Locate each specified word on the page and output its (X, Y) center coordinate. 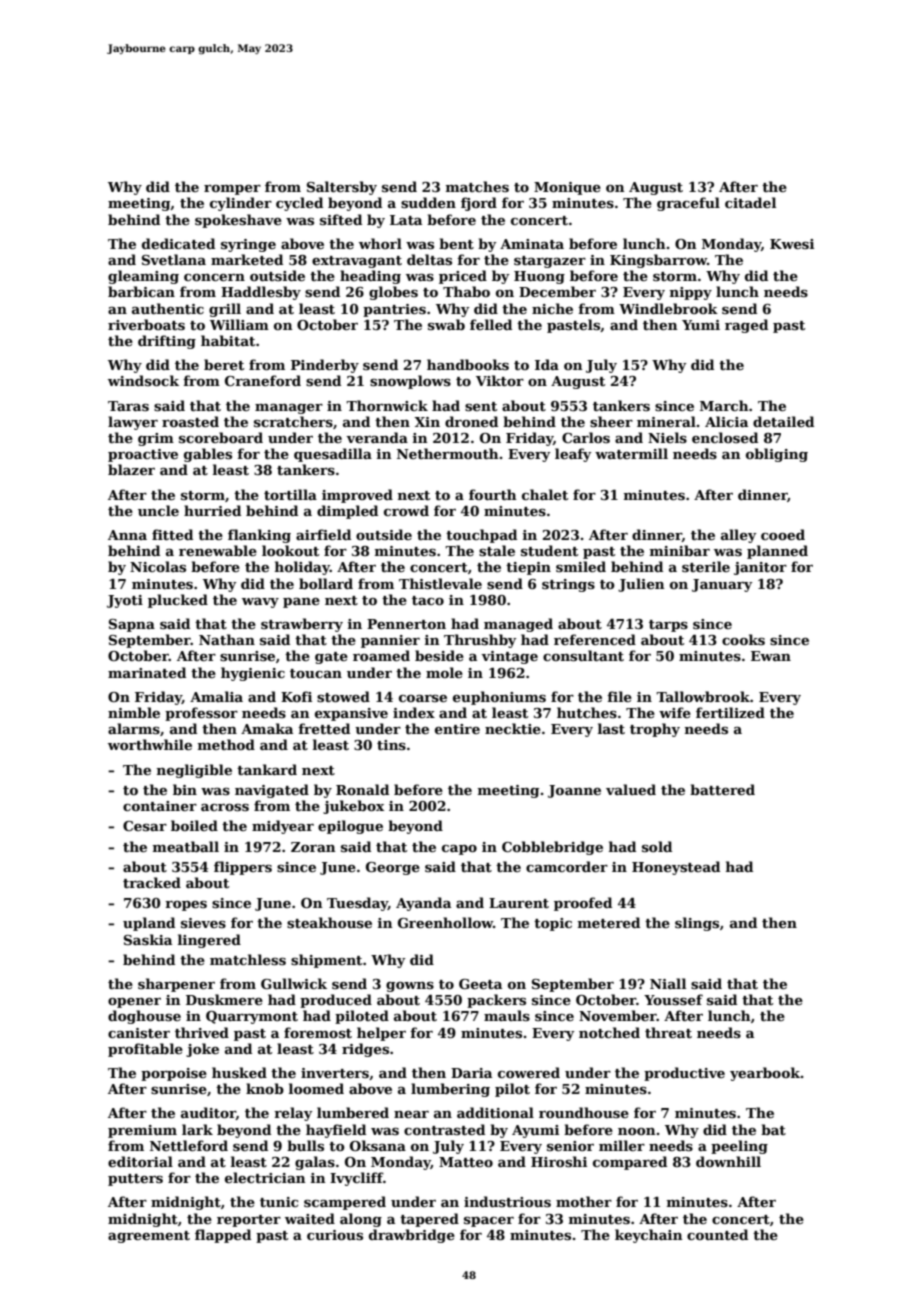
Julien (641, 585)
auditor (208, 1113)
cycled (299, 204)
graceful (688, 204)
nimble (134, 712)
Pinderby (325, 366)
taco (428, 600)
